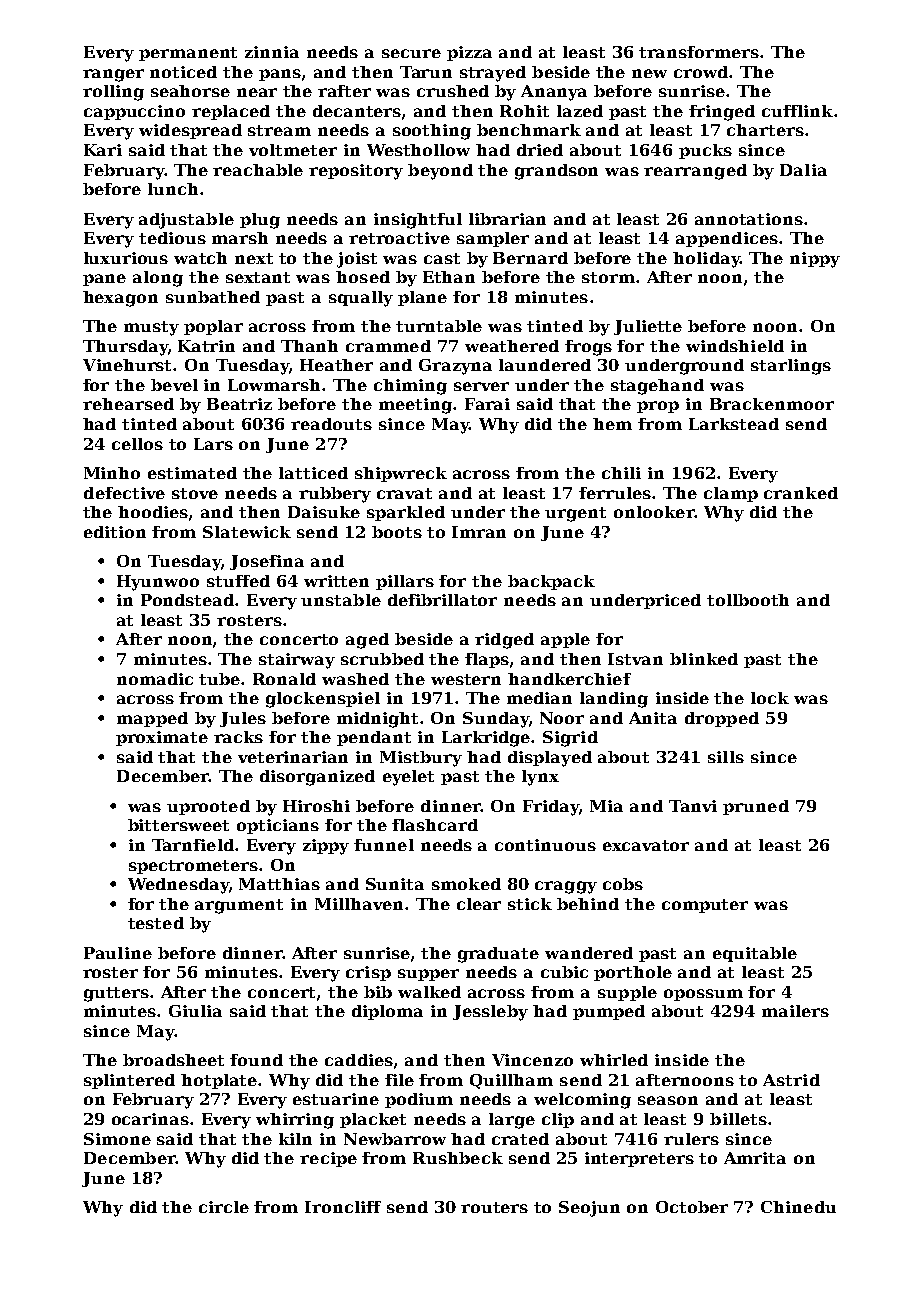 The width and height of the image is (924, 1308). Describe the element at coordinates (128, 404) in the image. I see `rehearsed` at that location.
